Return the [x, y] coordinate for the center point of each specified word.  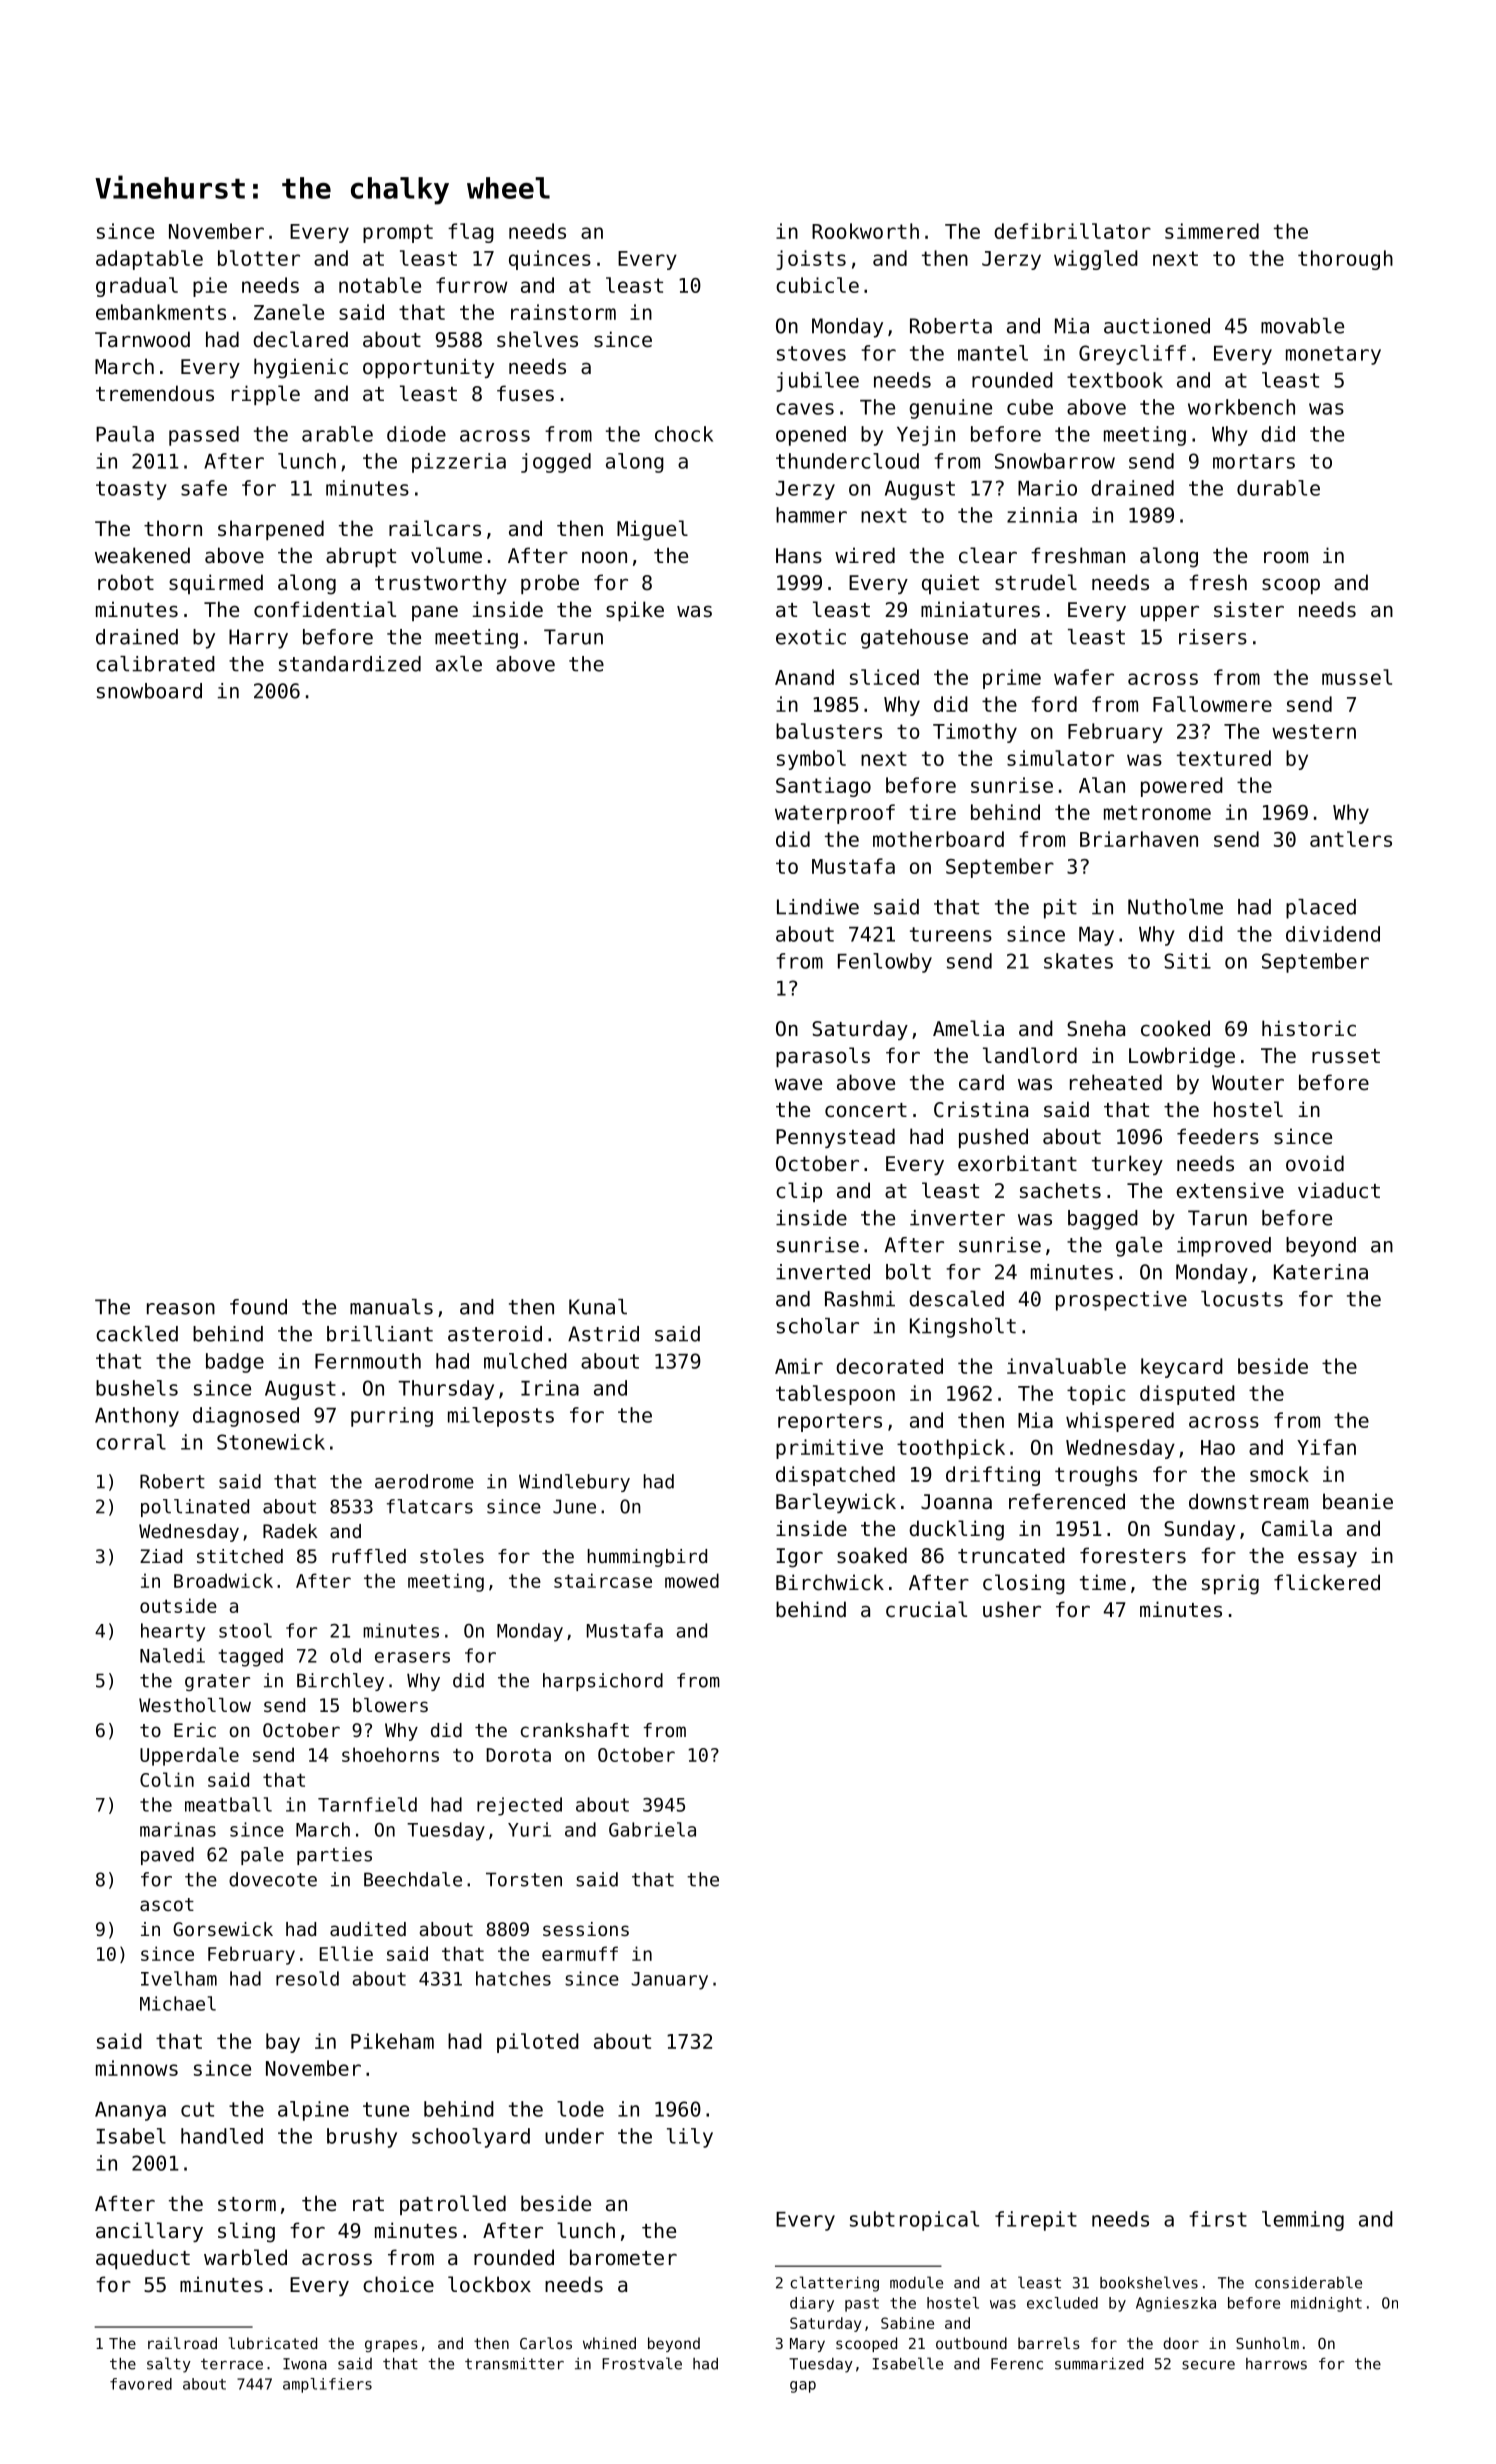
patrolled [453, 2205]
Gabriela [652, 1829]
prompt [398, 233]
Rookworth [865, 231]
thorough [1345, 260]
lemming [1303, 2221]
